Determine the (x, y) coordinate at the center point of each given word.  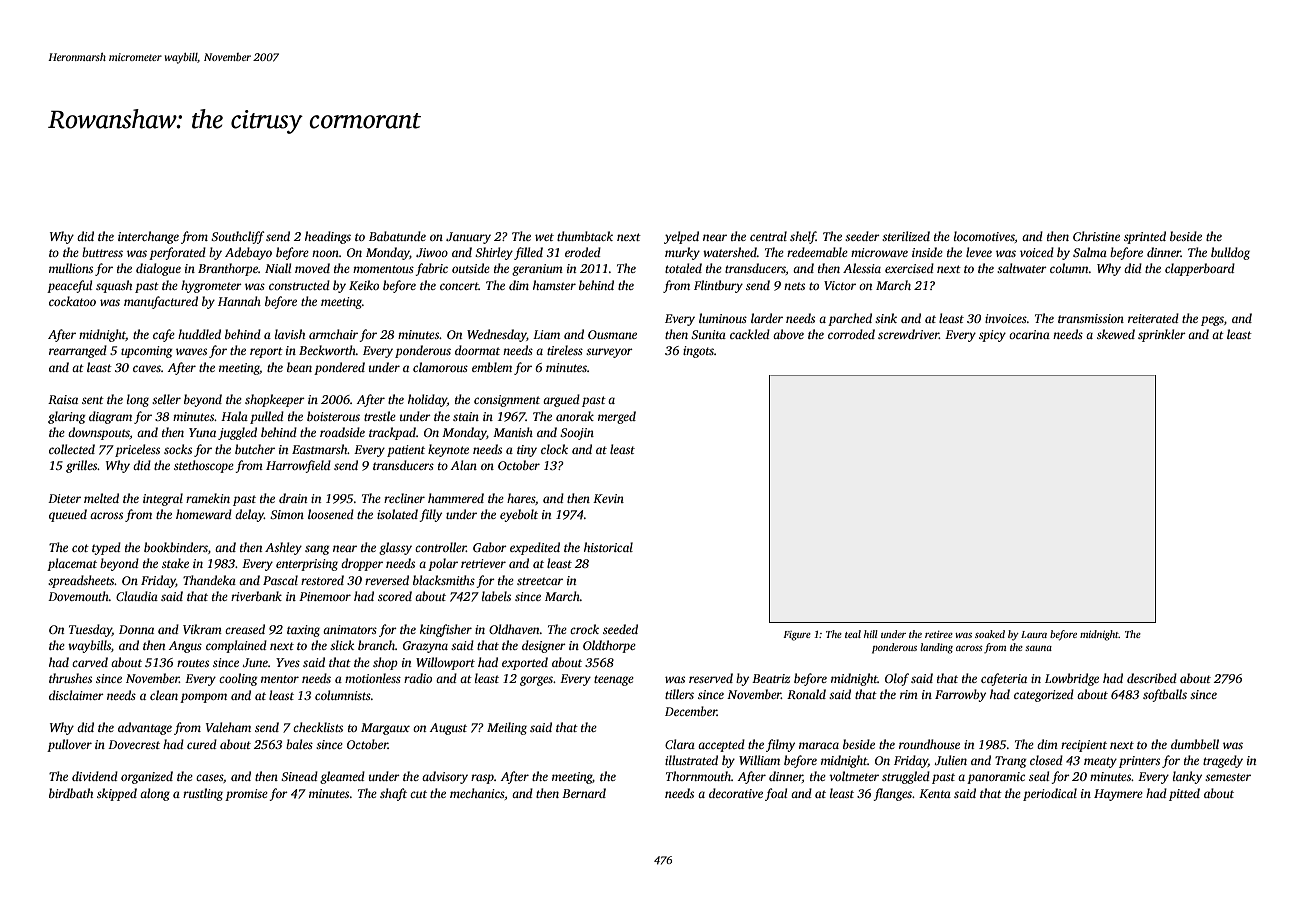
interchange (148, 237)
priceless (137, 450)
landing (936, 648)
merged (617, 417)
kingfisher (446, 630)
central (768, 236)
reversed (387, 580)
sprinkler (1162, 335)
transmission (1091, 318)
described (1152, 678)
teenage (614, 680)
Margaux (385, 729)
